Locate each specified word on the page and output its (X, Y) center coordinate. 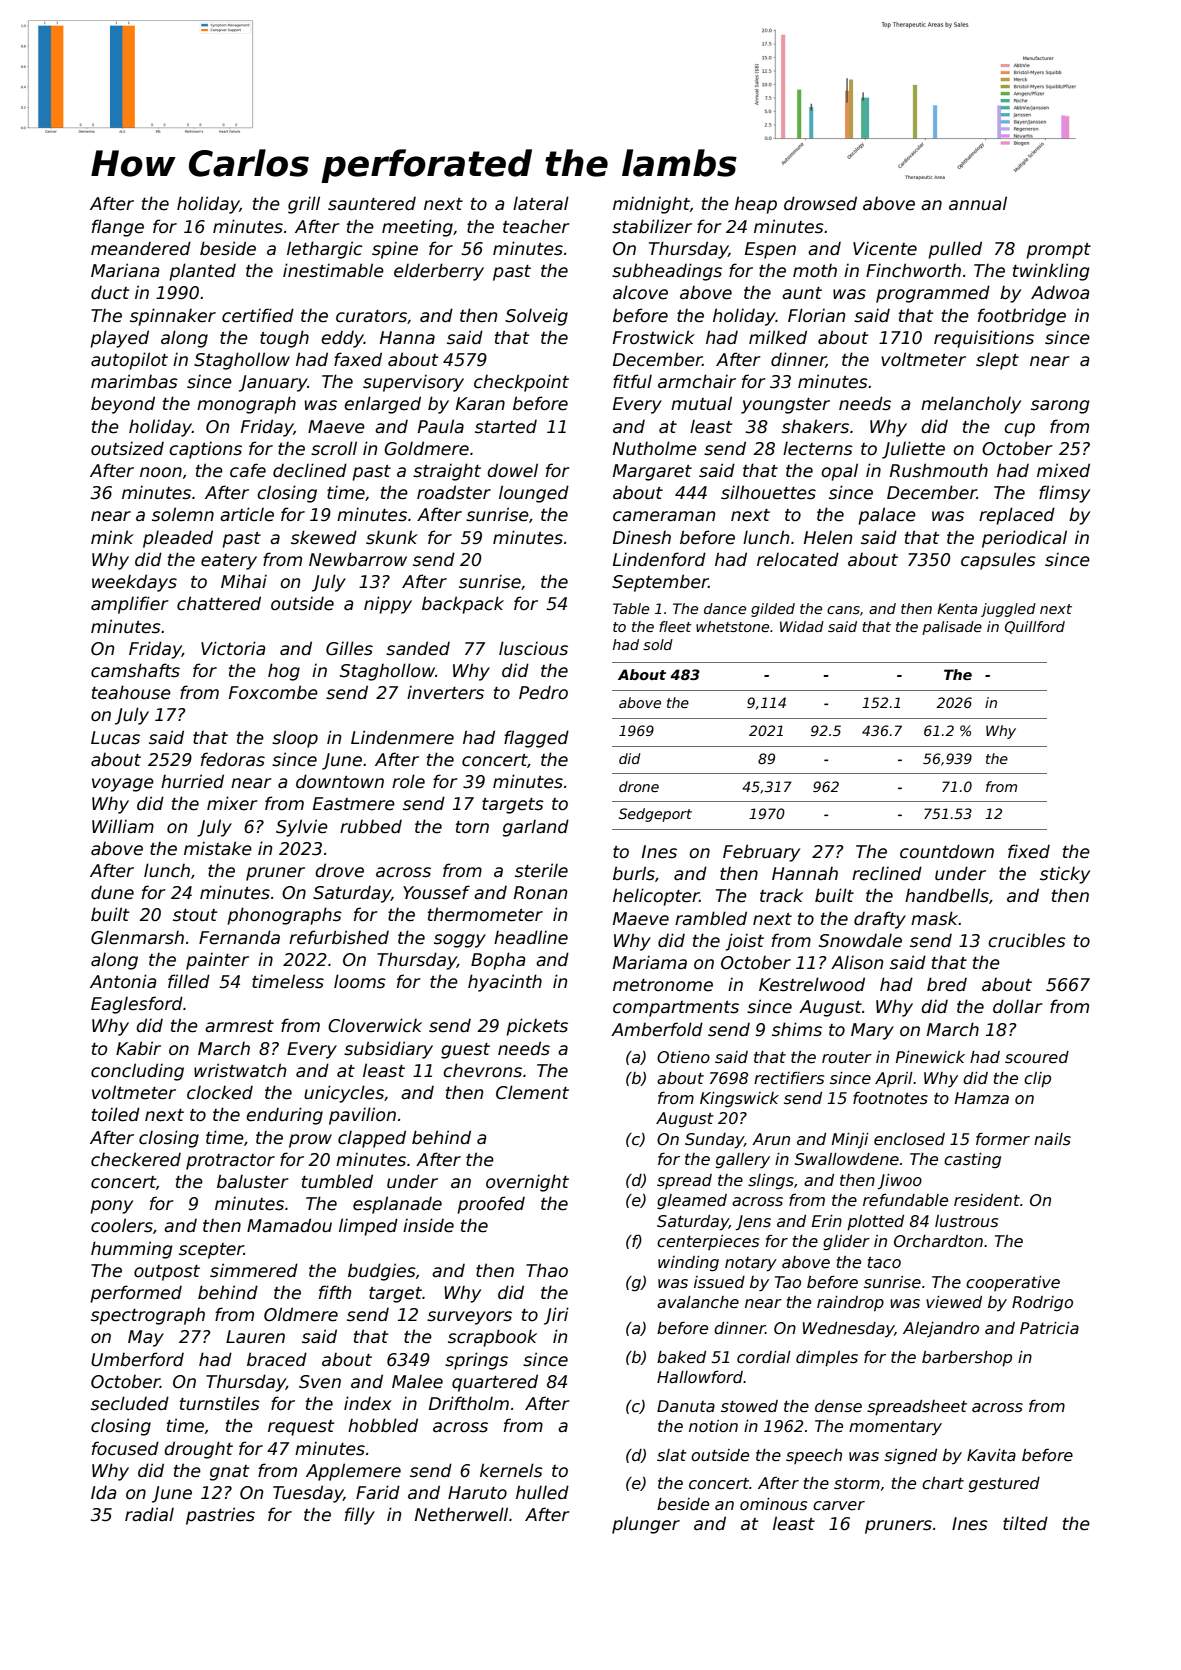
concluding (137, 1072)
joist (745, 942)
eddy (342, 339)
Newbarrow (358, 559)
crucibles (1027, 940)
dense (838, 1406)
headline (531, 937)
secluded (130, 1403)
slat (672, 1455)
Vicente (885, 248)
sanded (418, 648)
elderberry (439, 272)
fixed (1029, 851)
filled (189, 981)
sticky (1065, 875)
